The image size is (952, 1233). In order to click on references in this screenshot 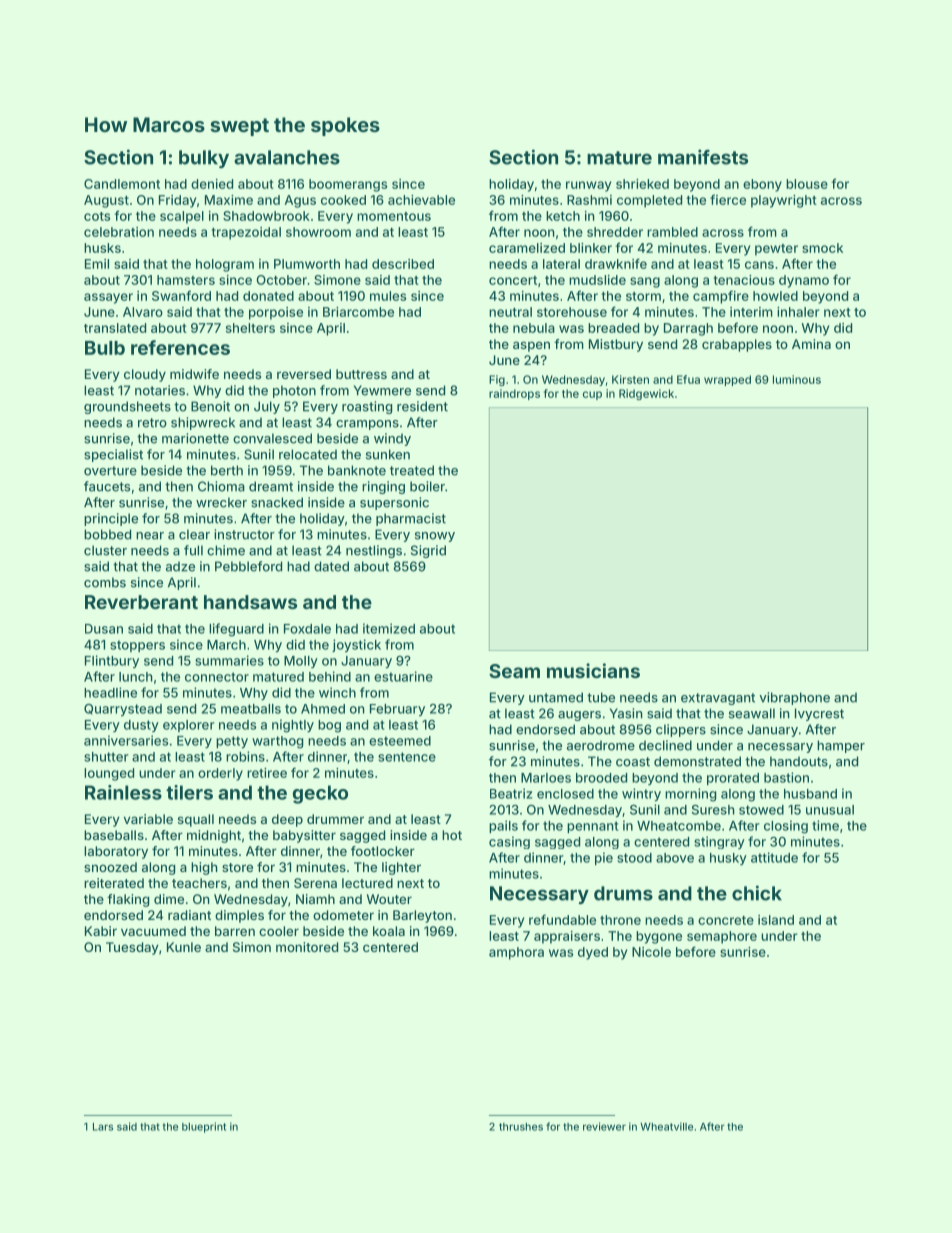, I will do `click(180, 347)`.
